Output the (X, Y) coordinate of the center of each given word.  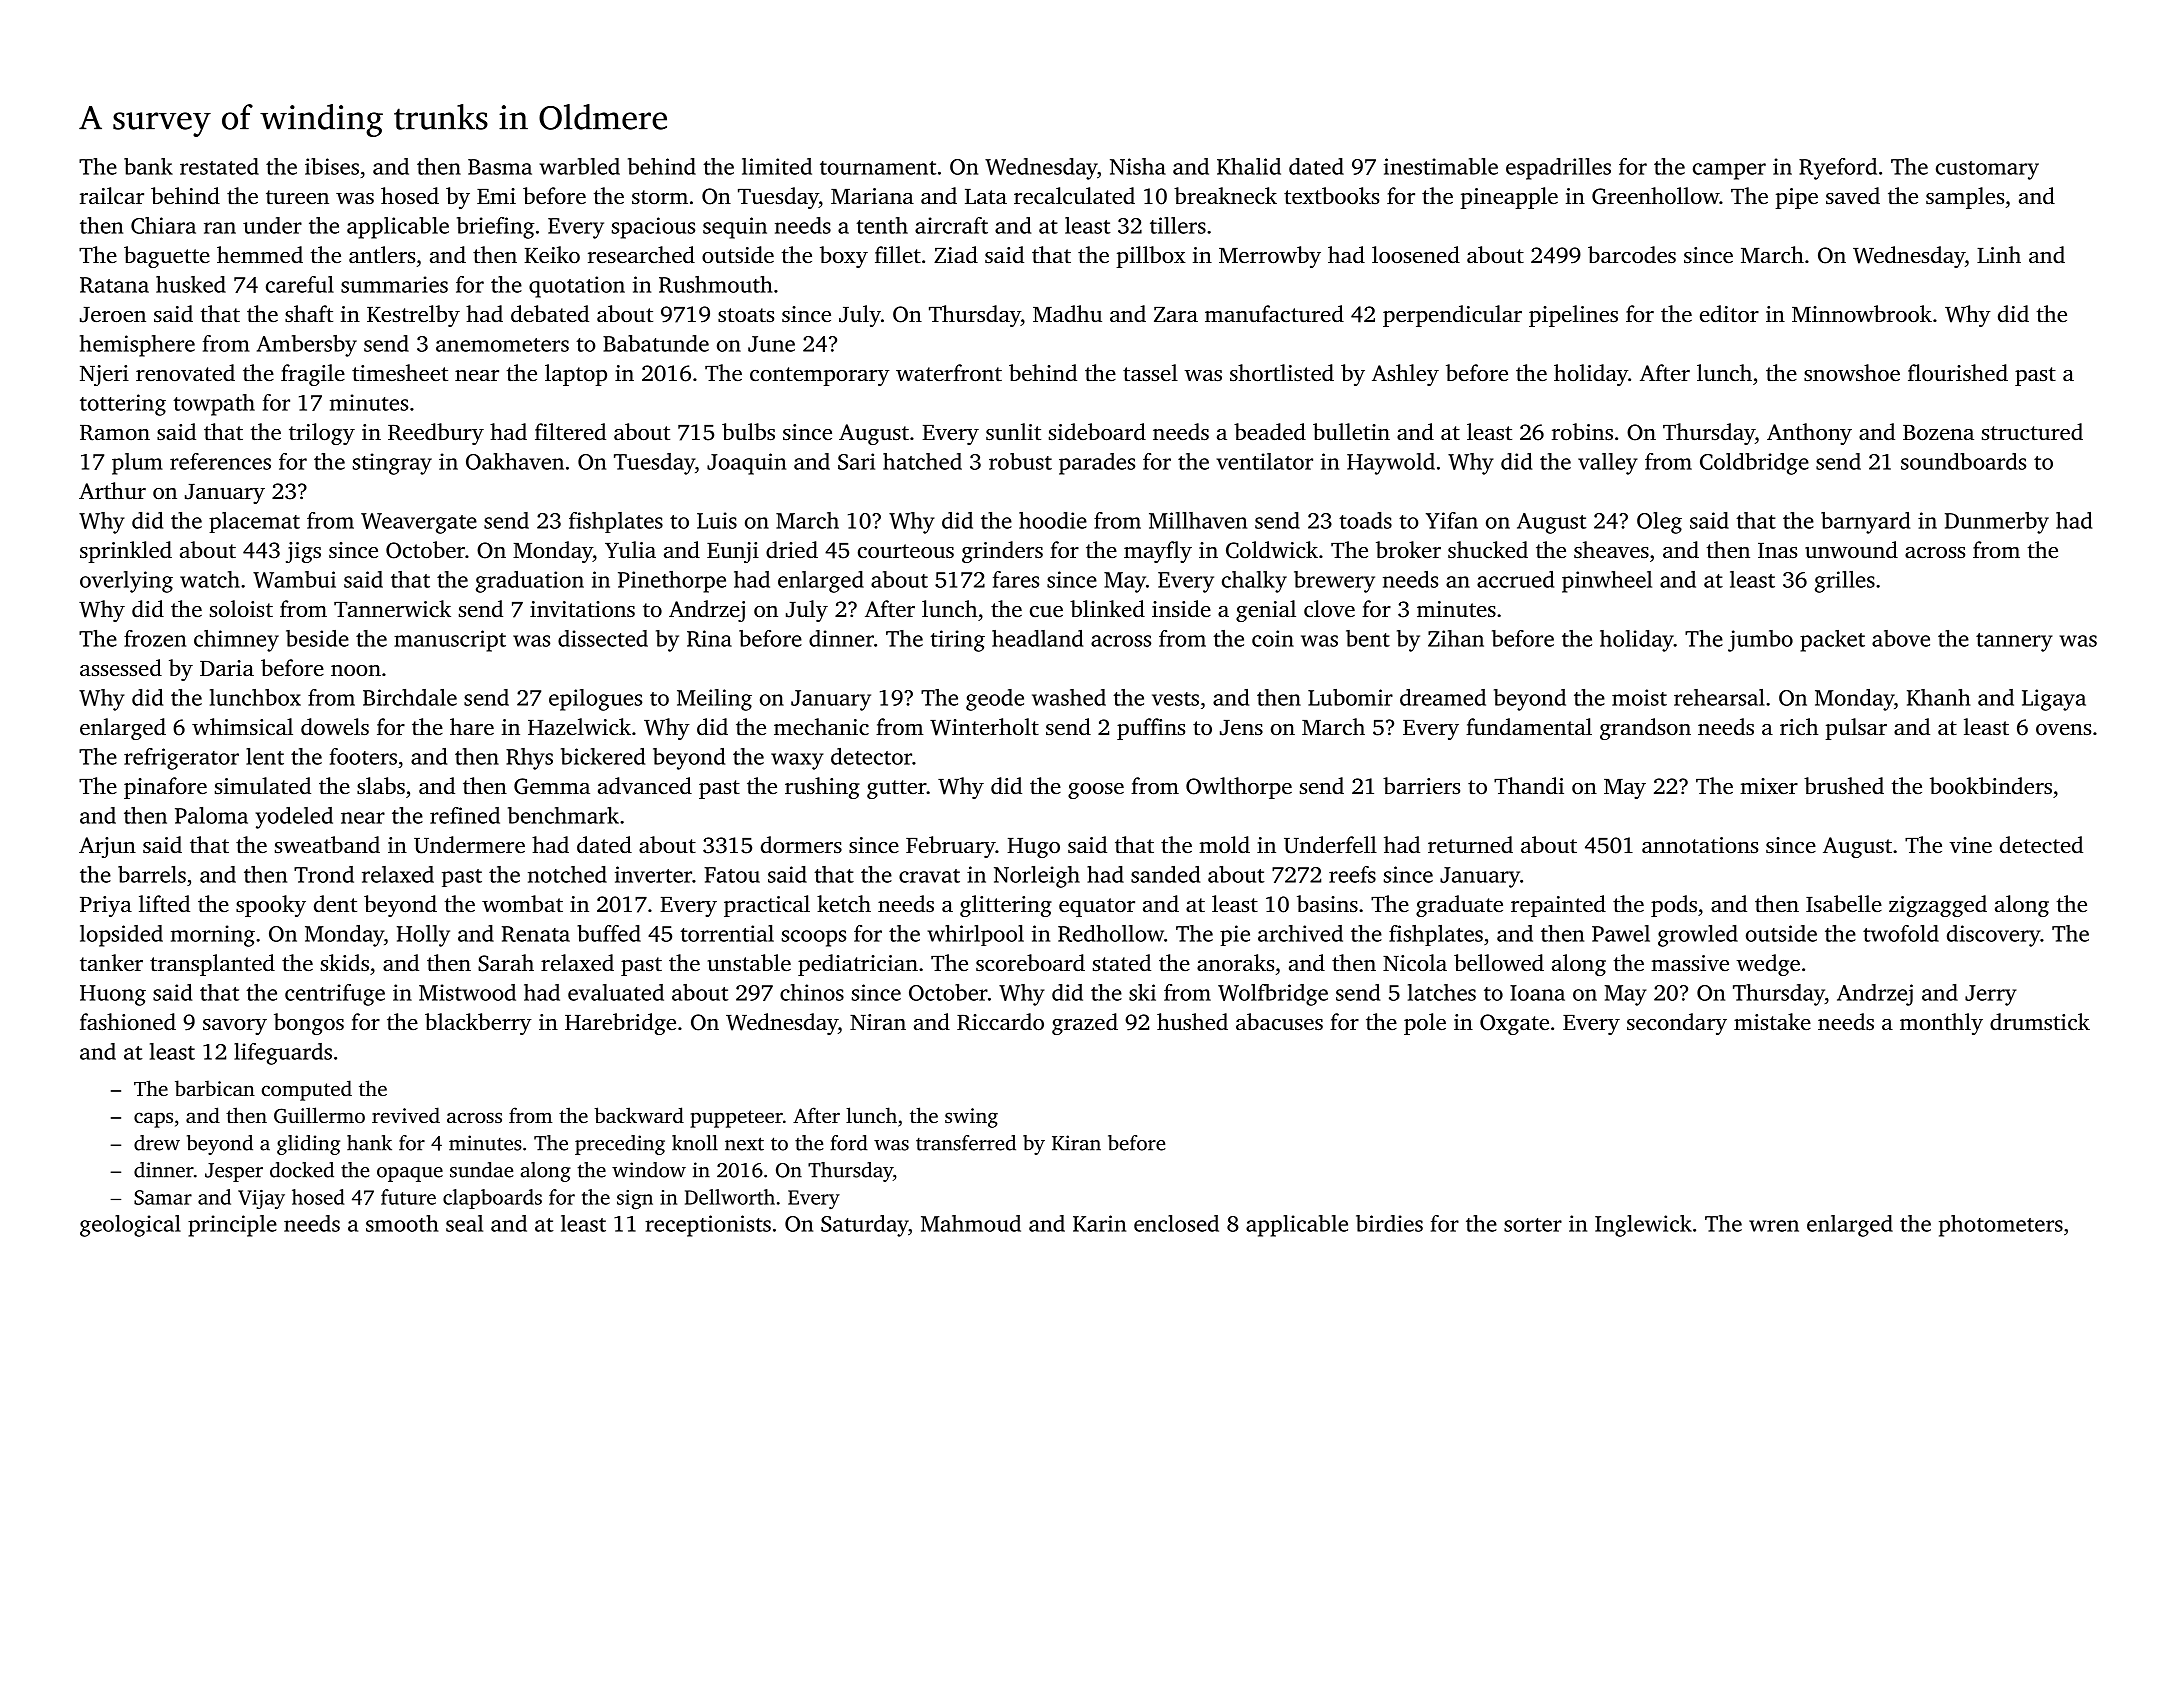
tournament (878, 168)
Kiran (1076, 1143)
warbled (579, 166)
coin (1273, 638)
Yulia (630, 550)
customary (1987, 170)
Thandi (1529, 786)
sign (635, 1199)
